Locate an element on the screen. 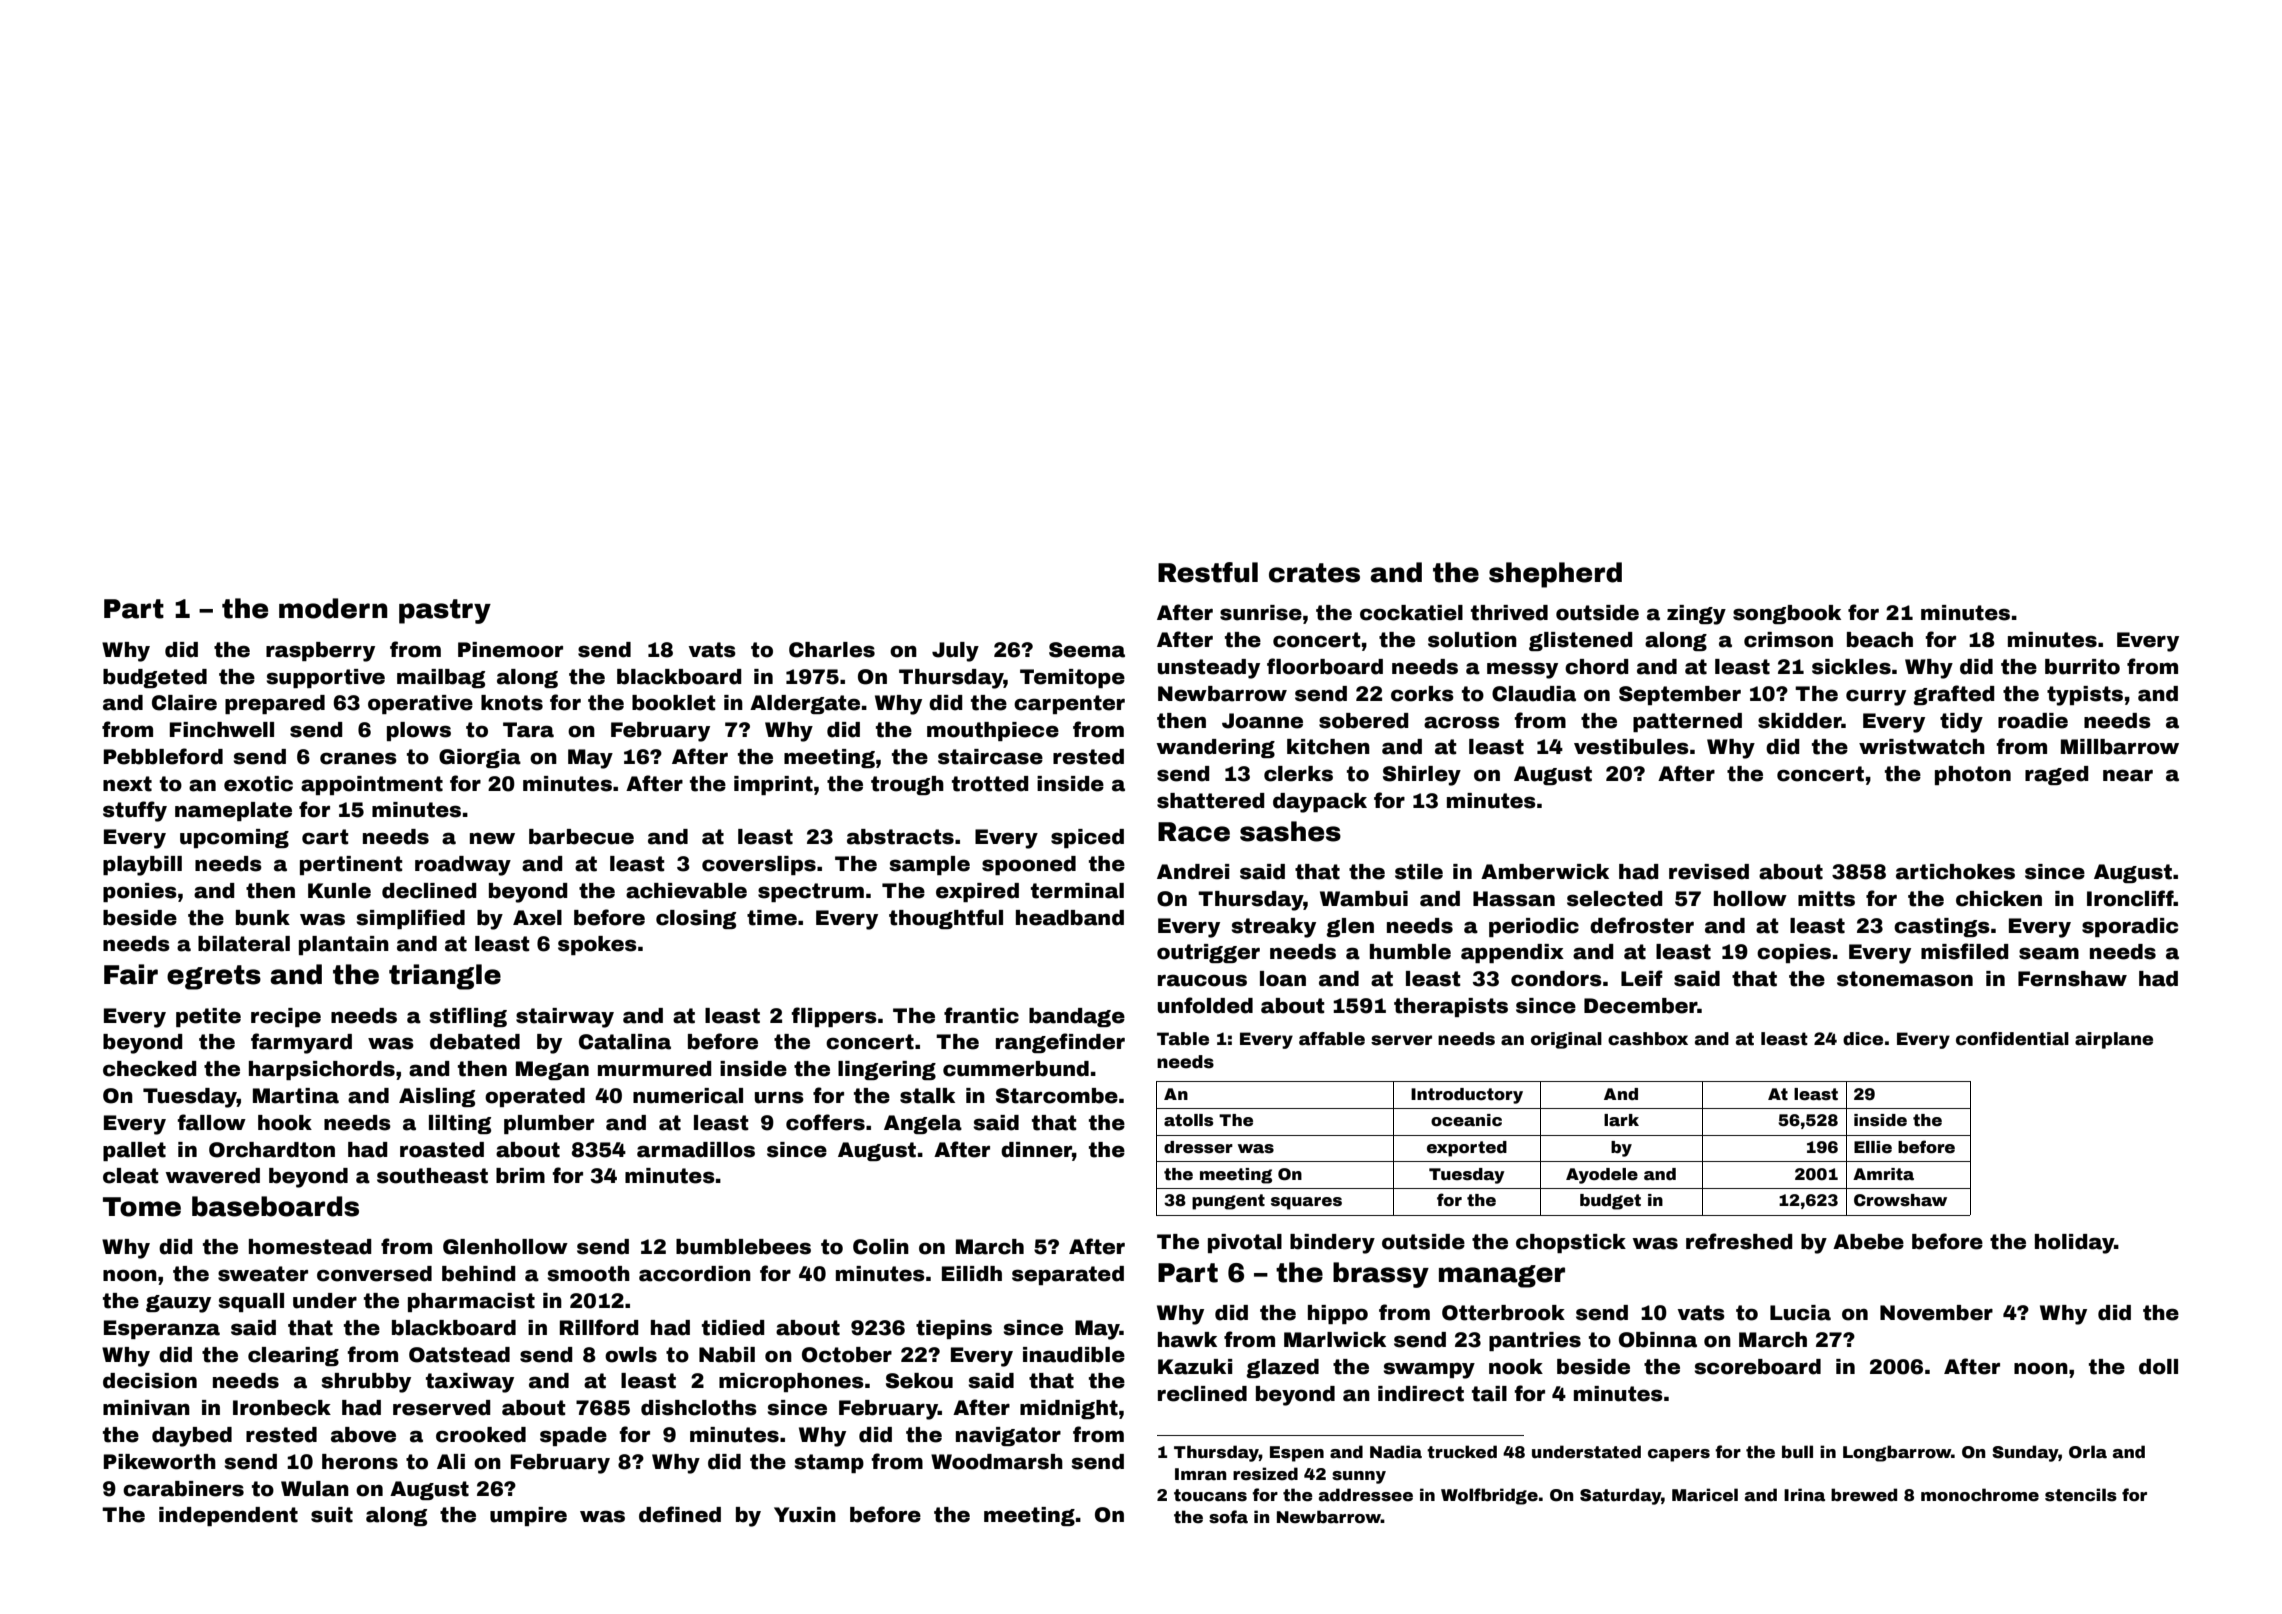 The height and width of the screenshot is (1614, 2282). Esperanza is located at coordinates (162, 1329).
